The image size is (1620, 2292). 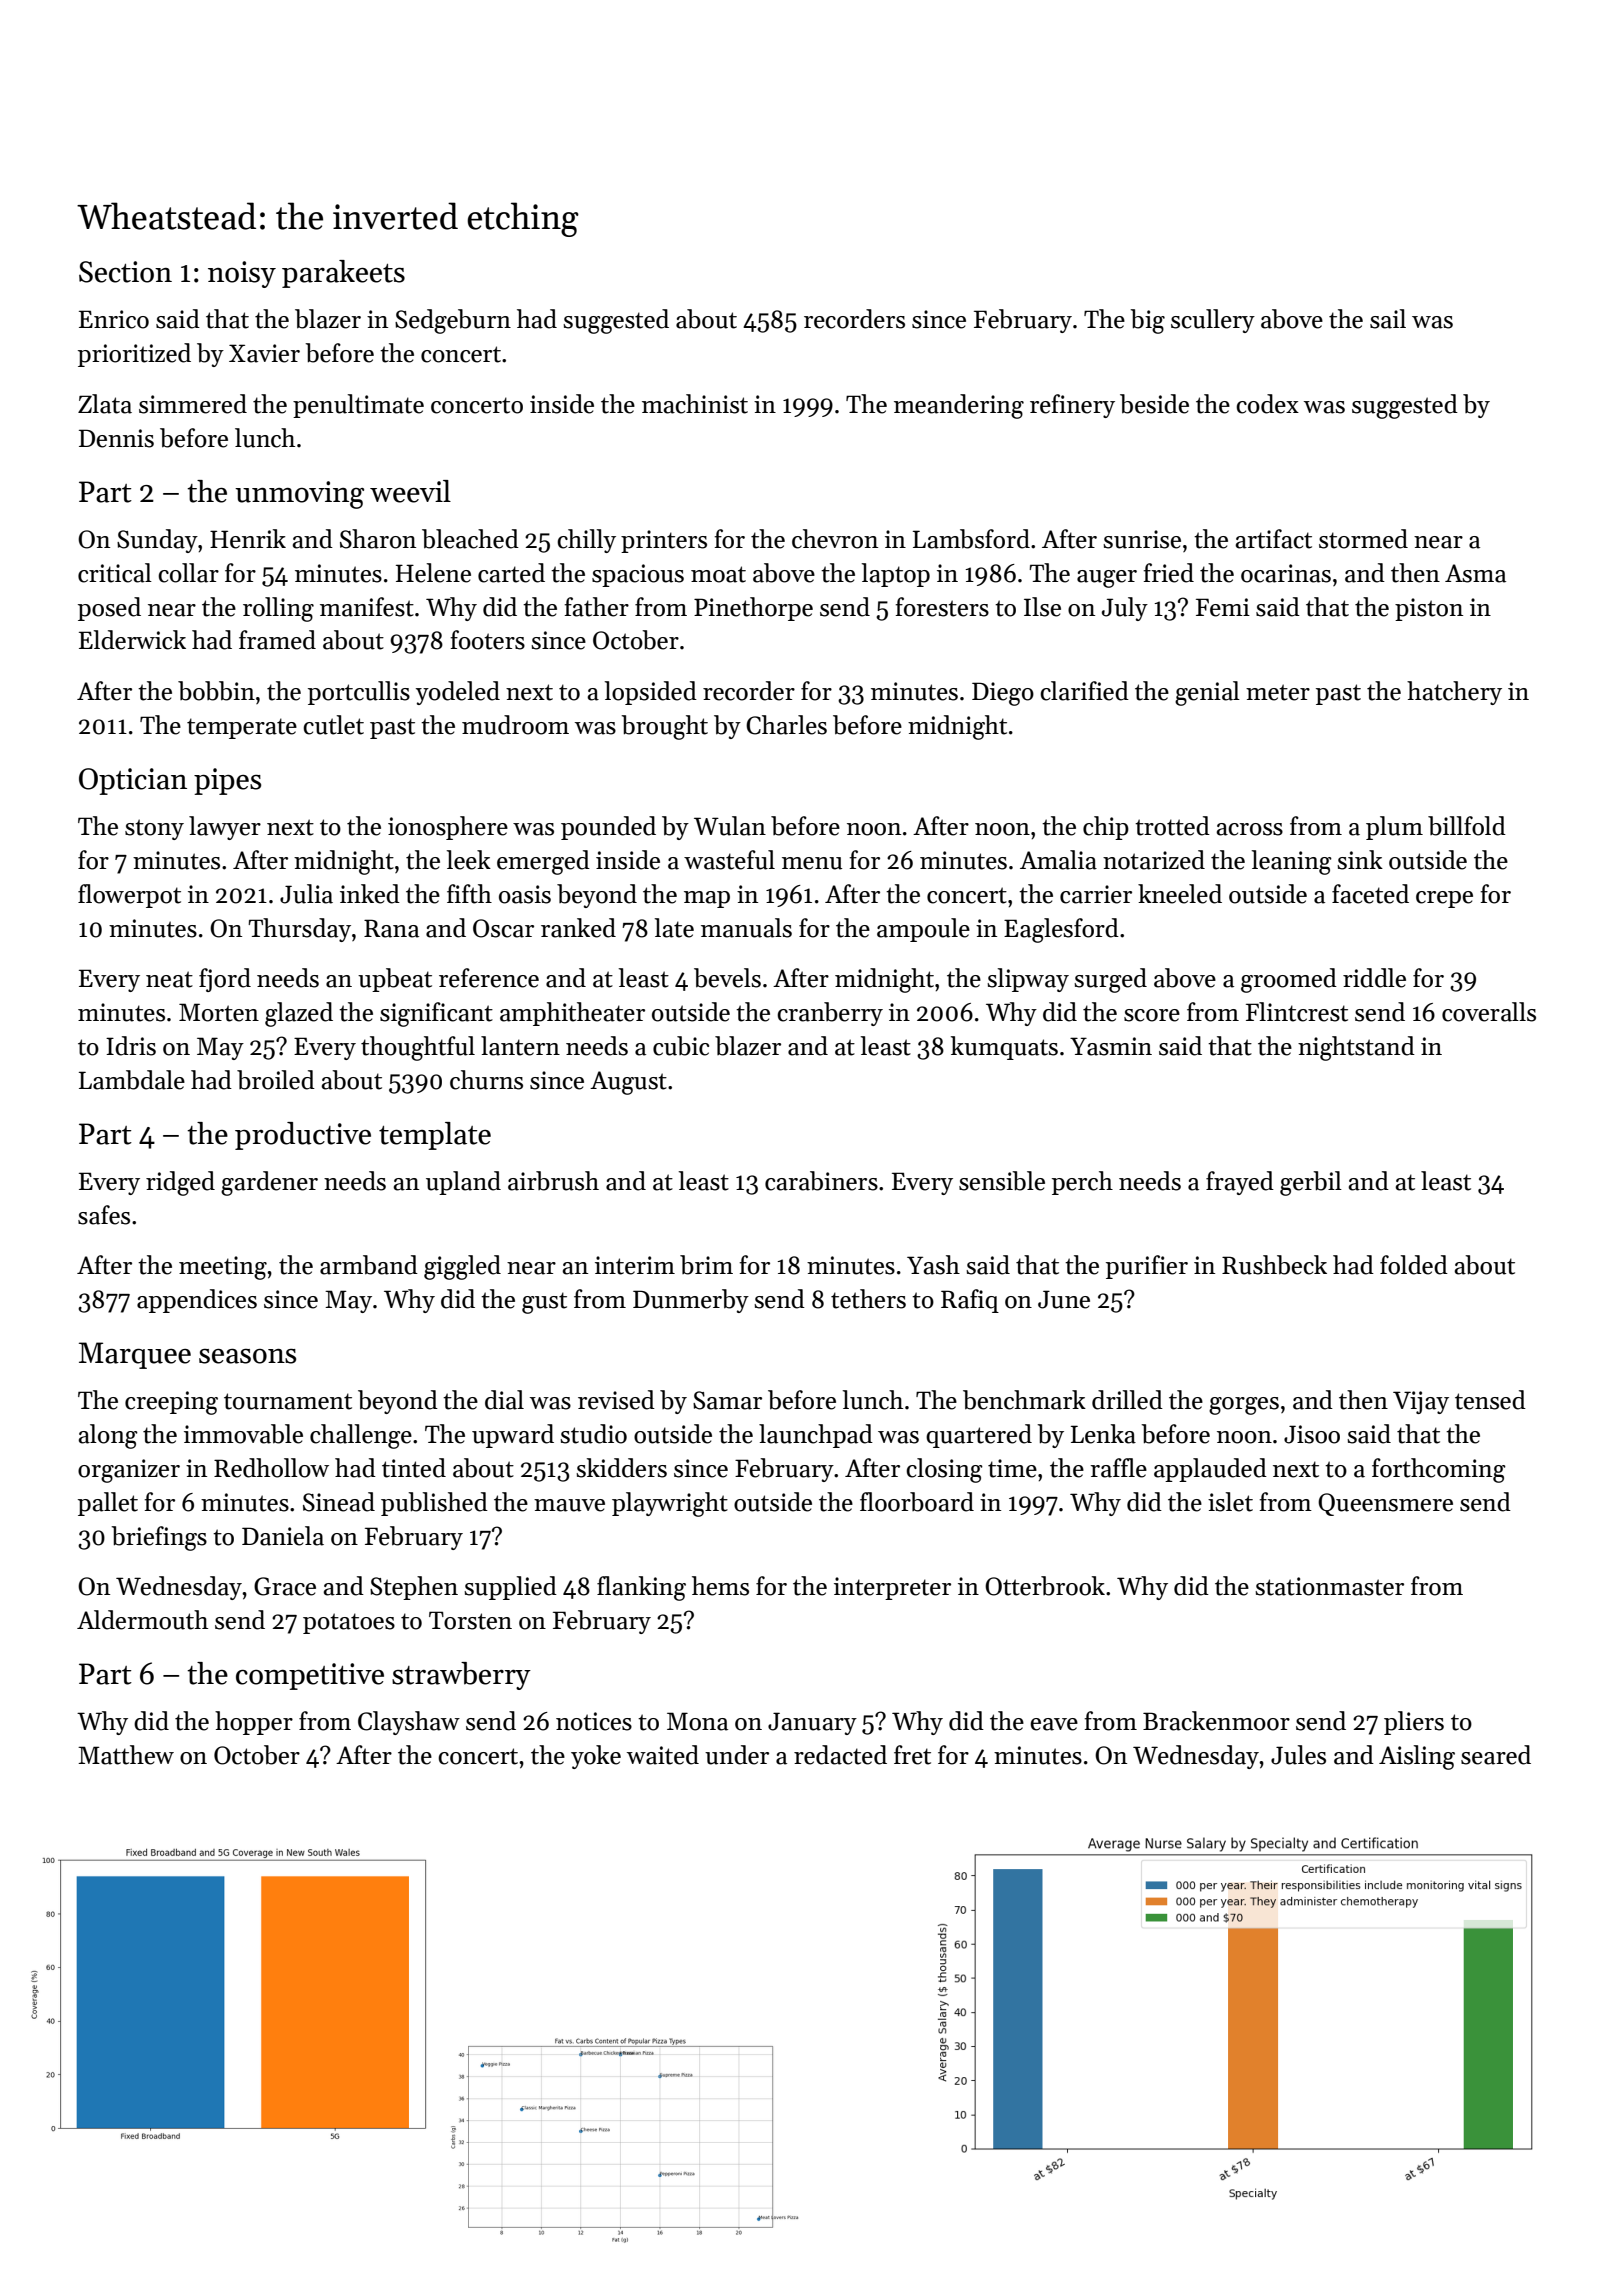 I want to click on eave, so click(x=1054, y=1724).
